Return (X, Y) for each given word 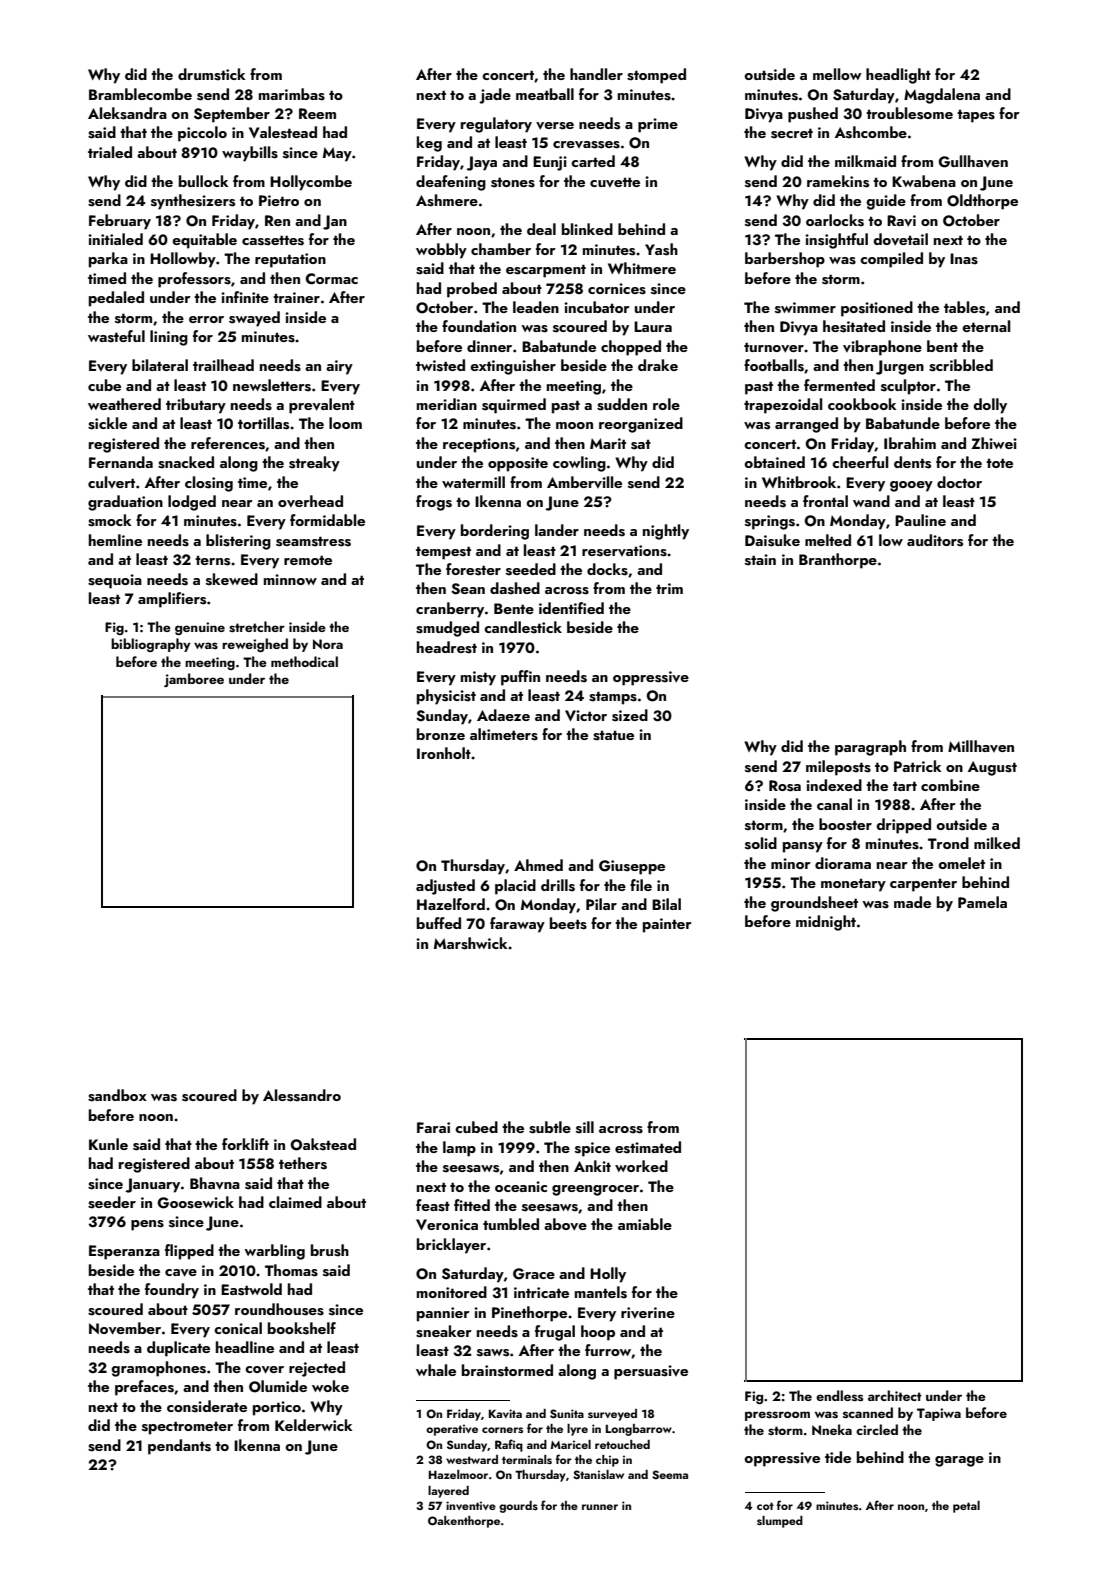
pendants (179, 1447)
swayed (254, 319)
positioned (877, 309)
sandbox (117, 1095)
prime (658, 125)
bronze (441, 734)
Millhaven (981, 746)
